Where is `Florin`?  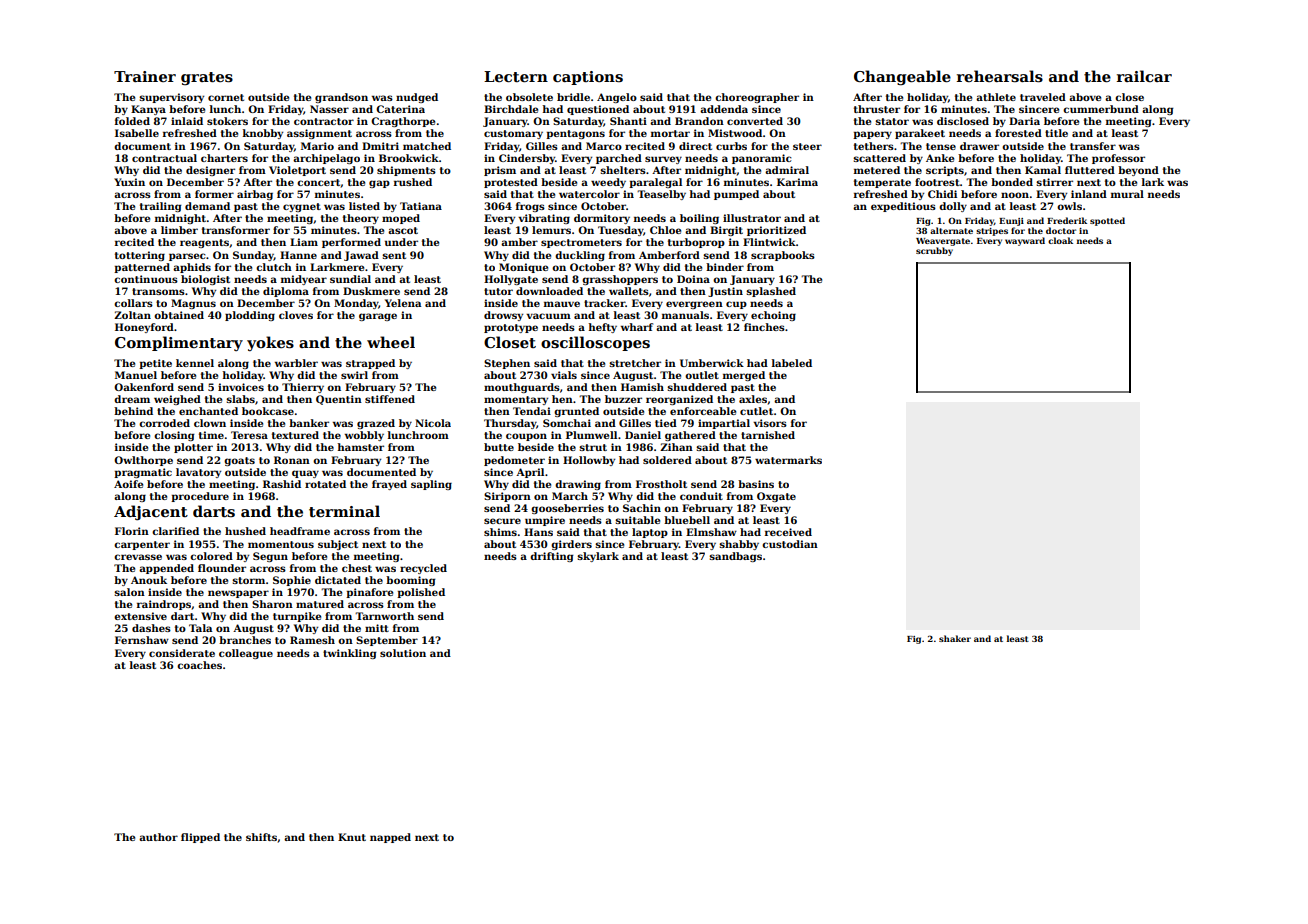
Florin is located at coordinates (132, 531).
